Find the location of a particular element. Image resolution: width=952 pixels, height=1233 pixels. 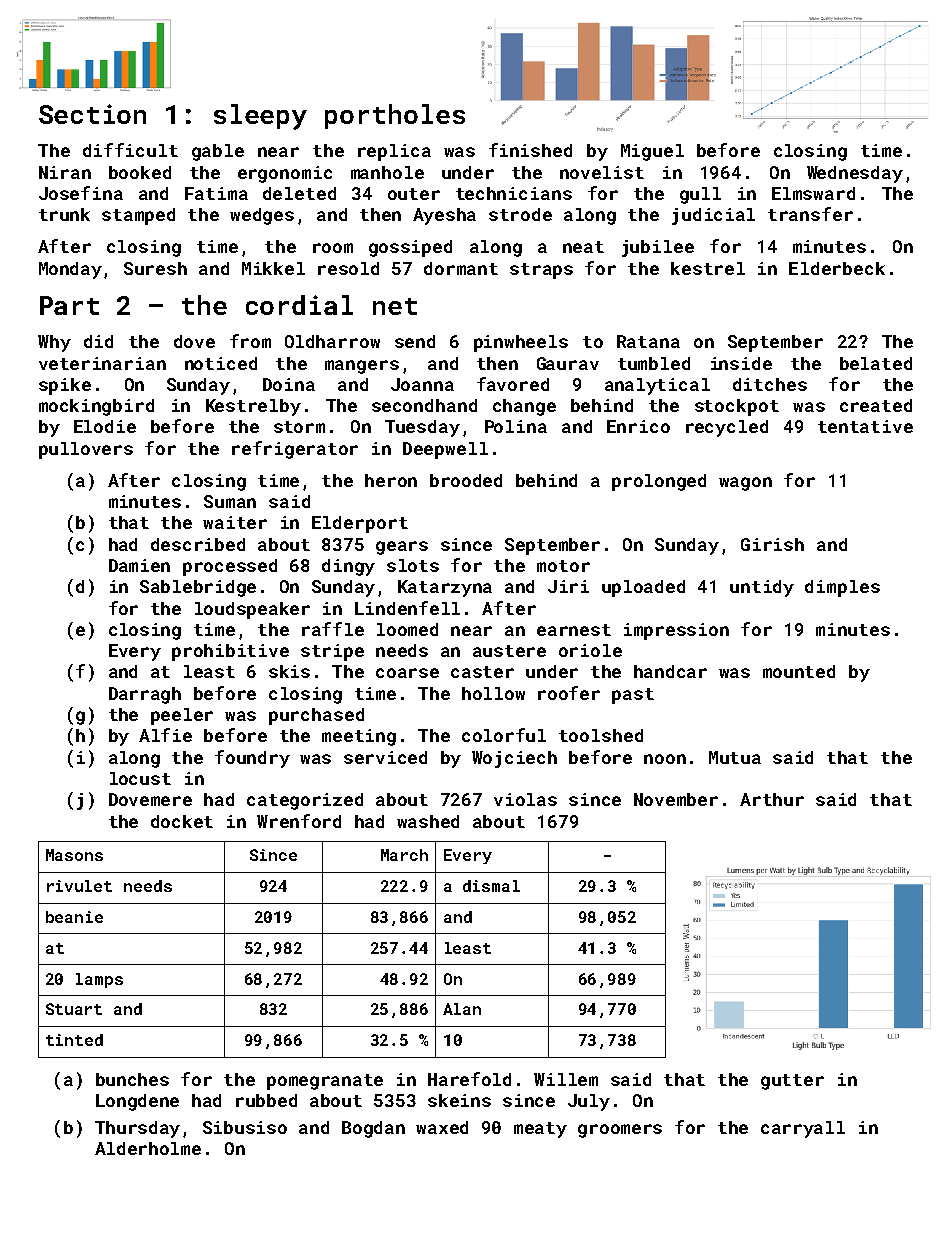

Wrenford is located at coordinates (299, 821).
